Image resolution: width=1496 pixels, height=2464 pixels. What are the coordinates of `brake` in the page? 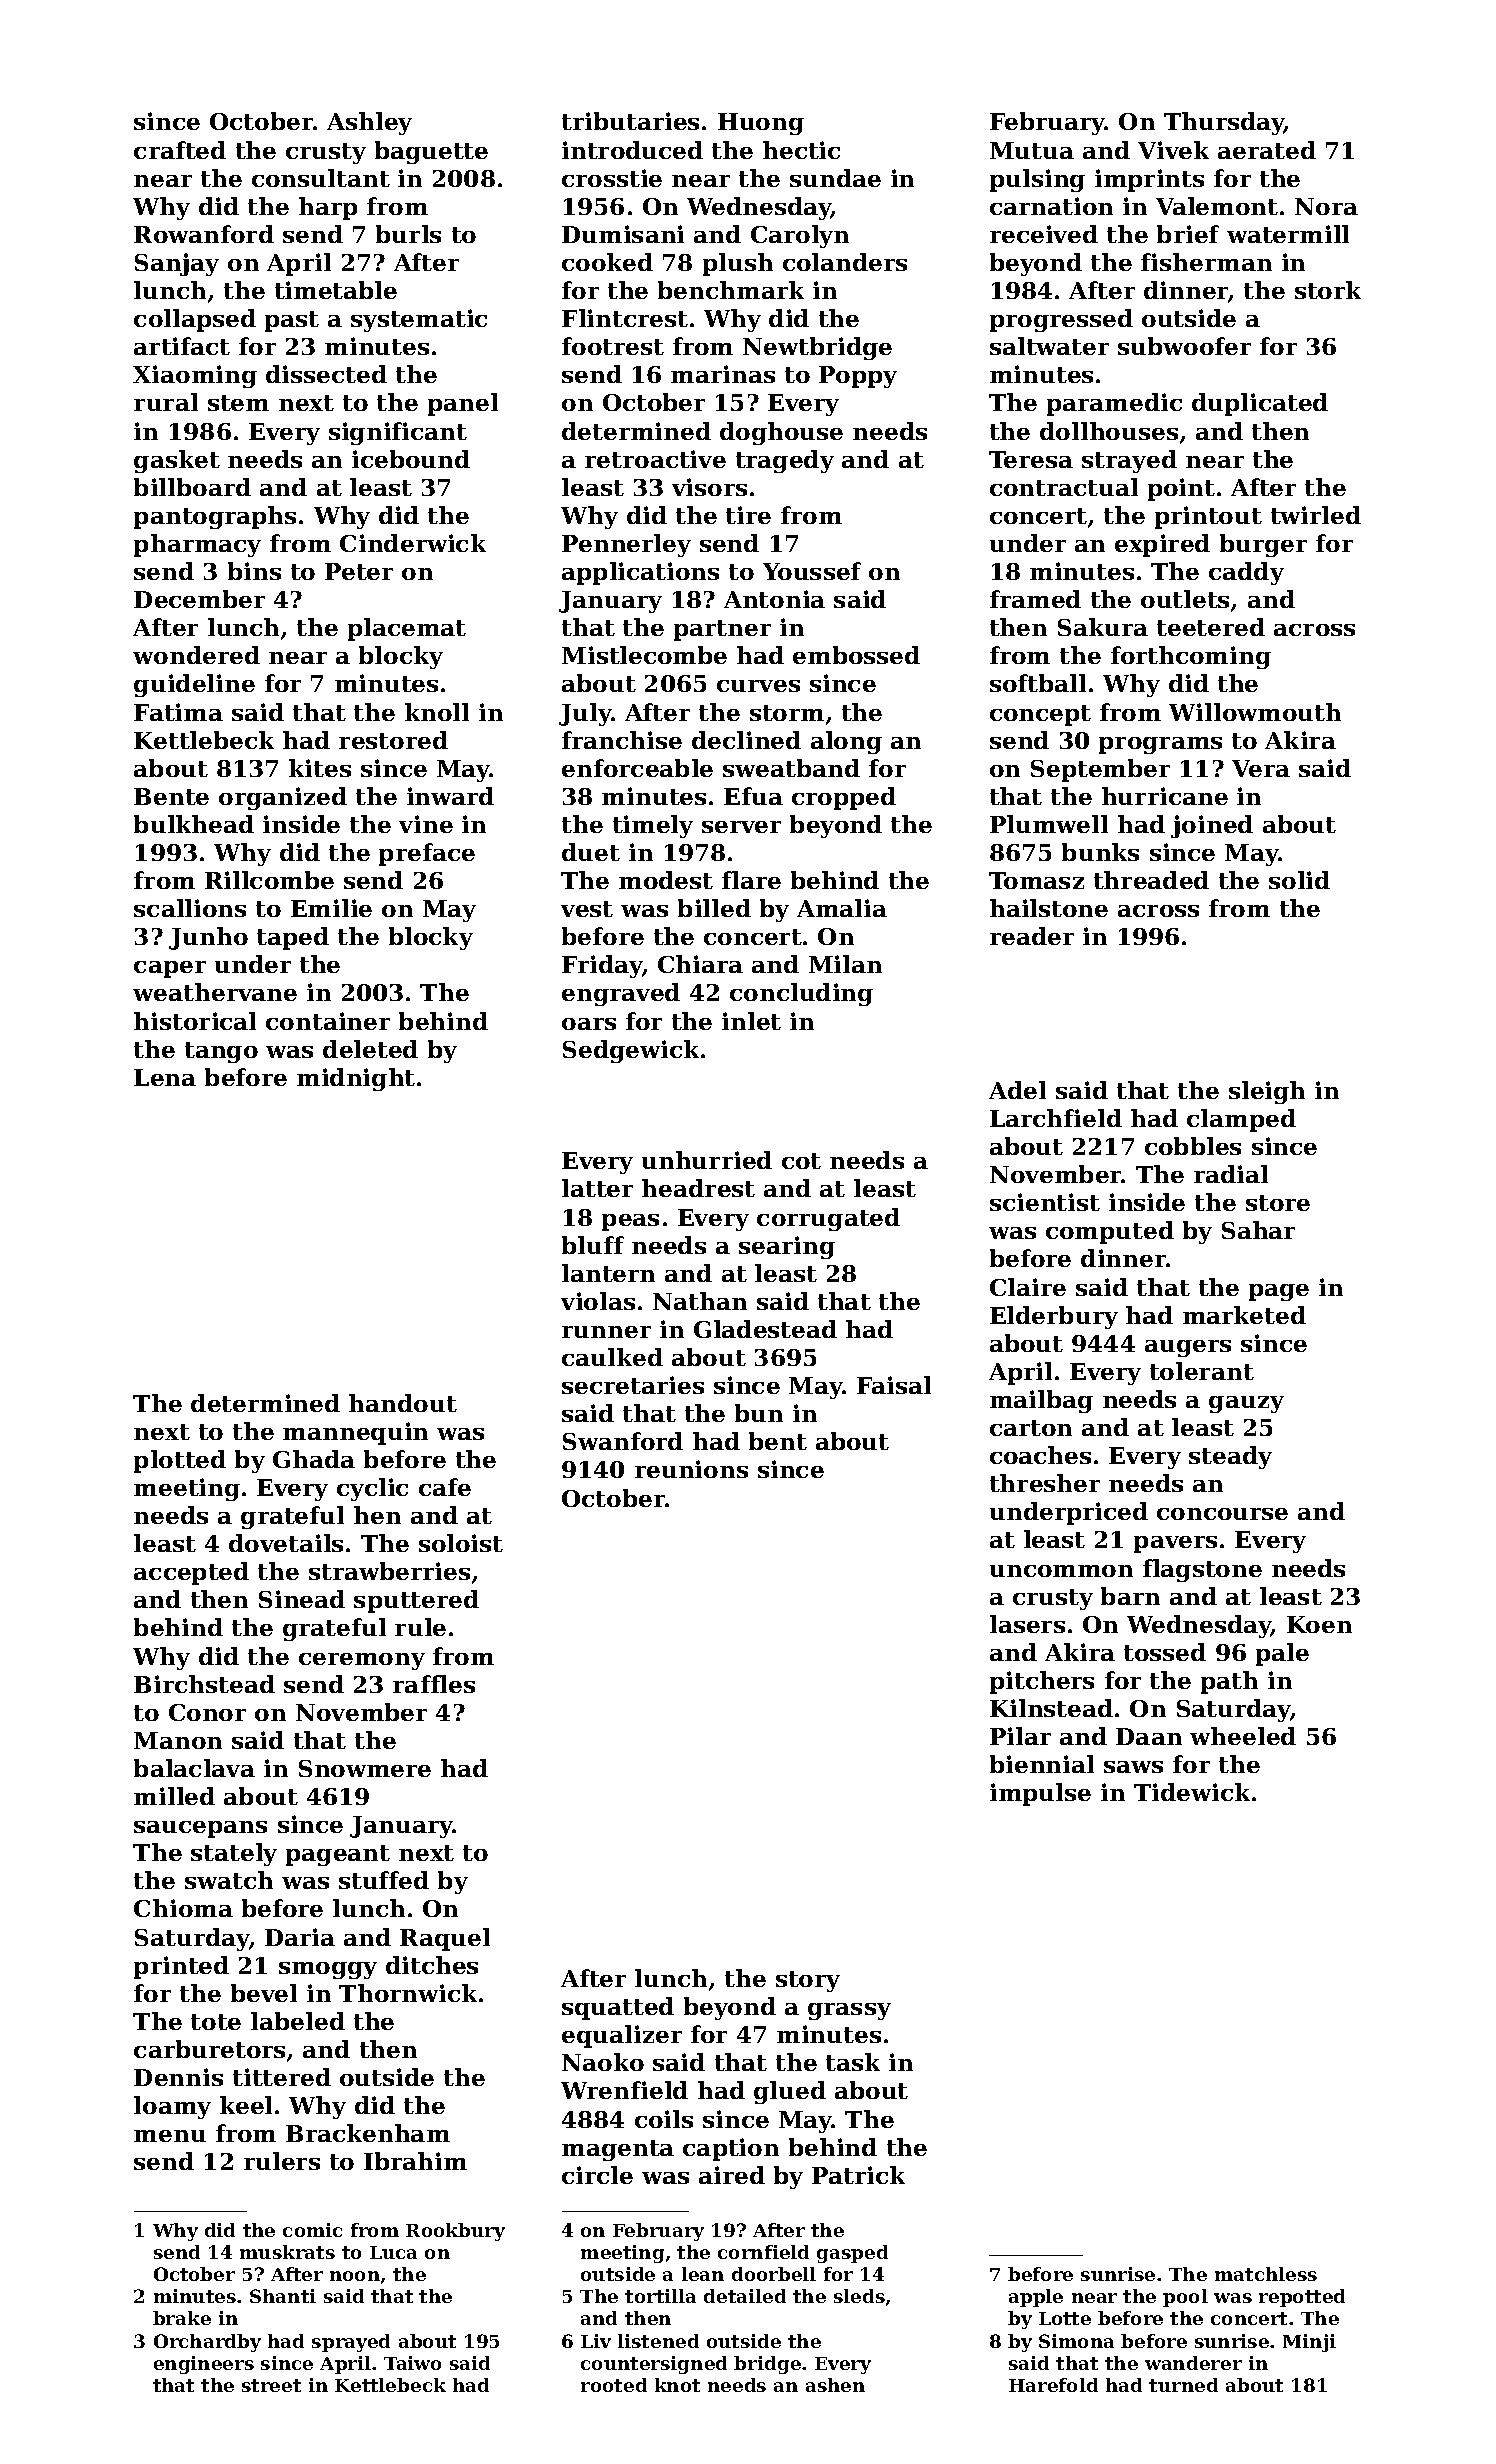 It's located at (182, 2318).
